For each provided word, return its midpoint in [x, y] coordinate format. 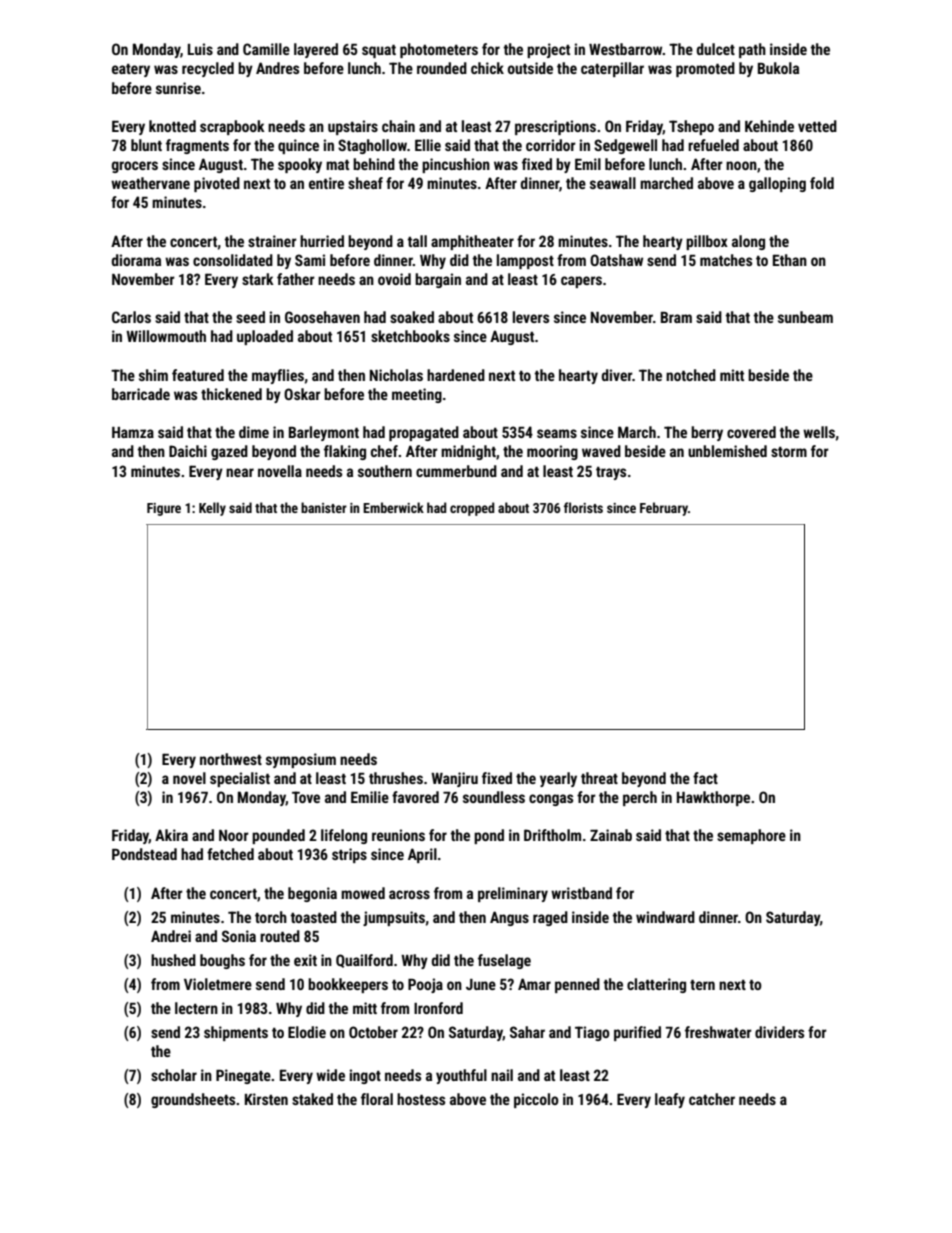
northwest [231, 759]
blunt [146, 145]
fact [705, 778]
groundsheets [193, 1100]
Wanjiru [454, 779]
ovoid [394, 279]
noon [741, 165]
